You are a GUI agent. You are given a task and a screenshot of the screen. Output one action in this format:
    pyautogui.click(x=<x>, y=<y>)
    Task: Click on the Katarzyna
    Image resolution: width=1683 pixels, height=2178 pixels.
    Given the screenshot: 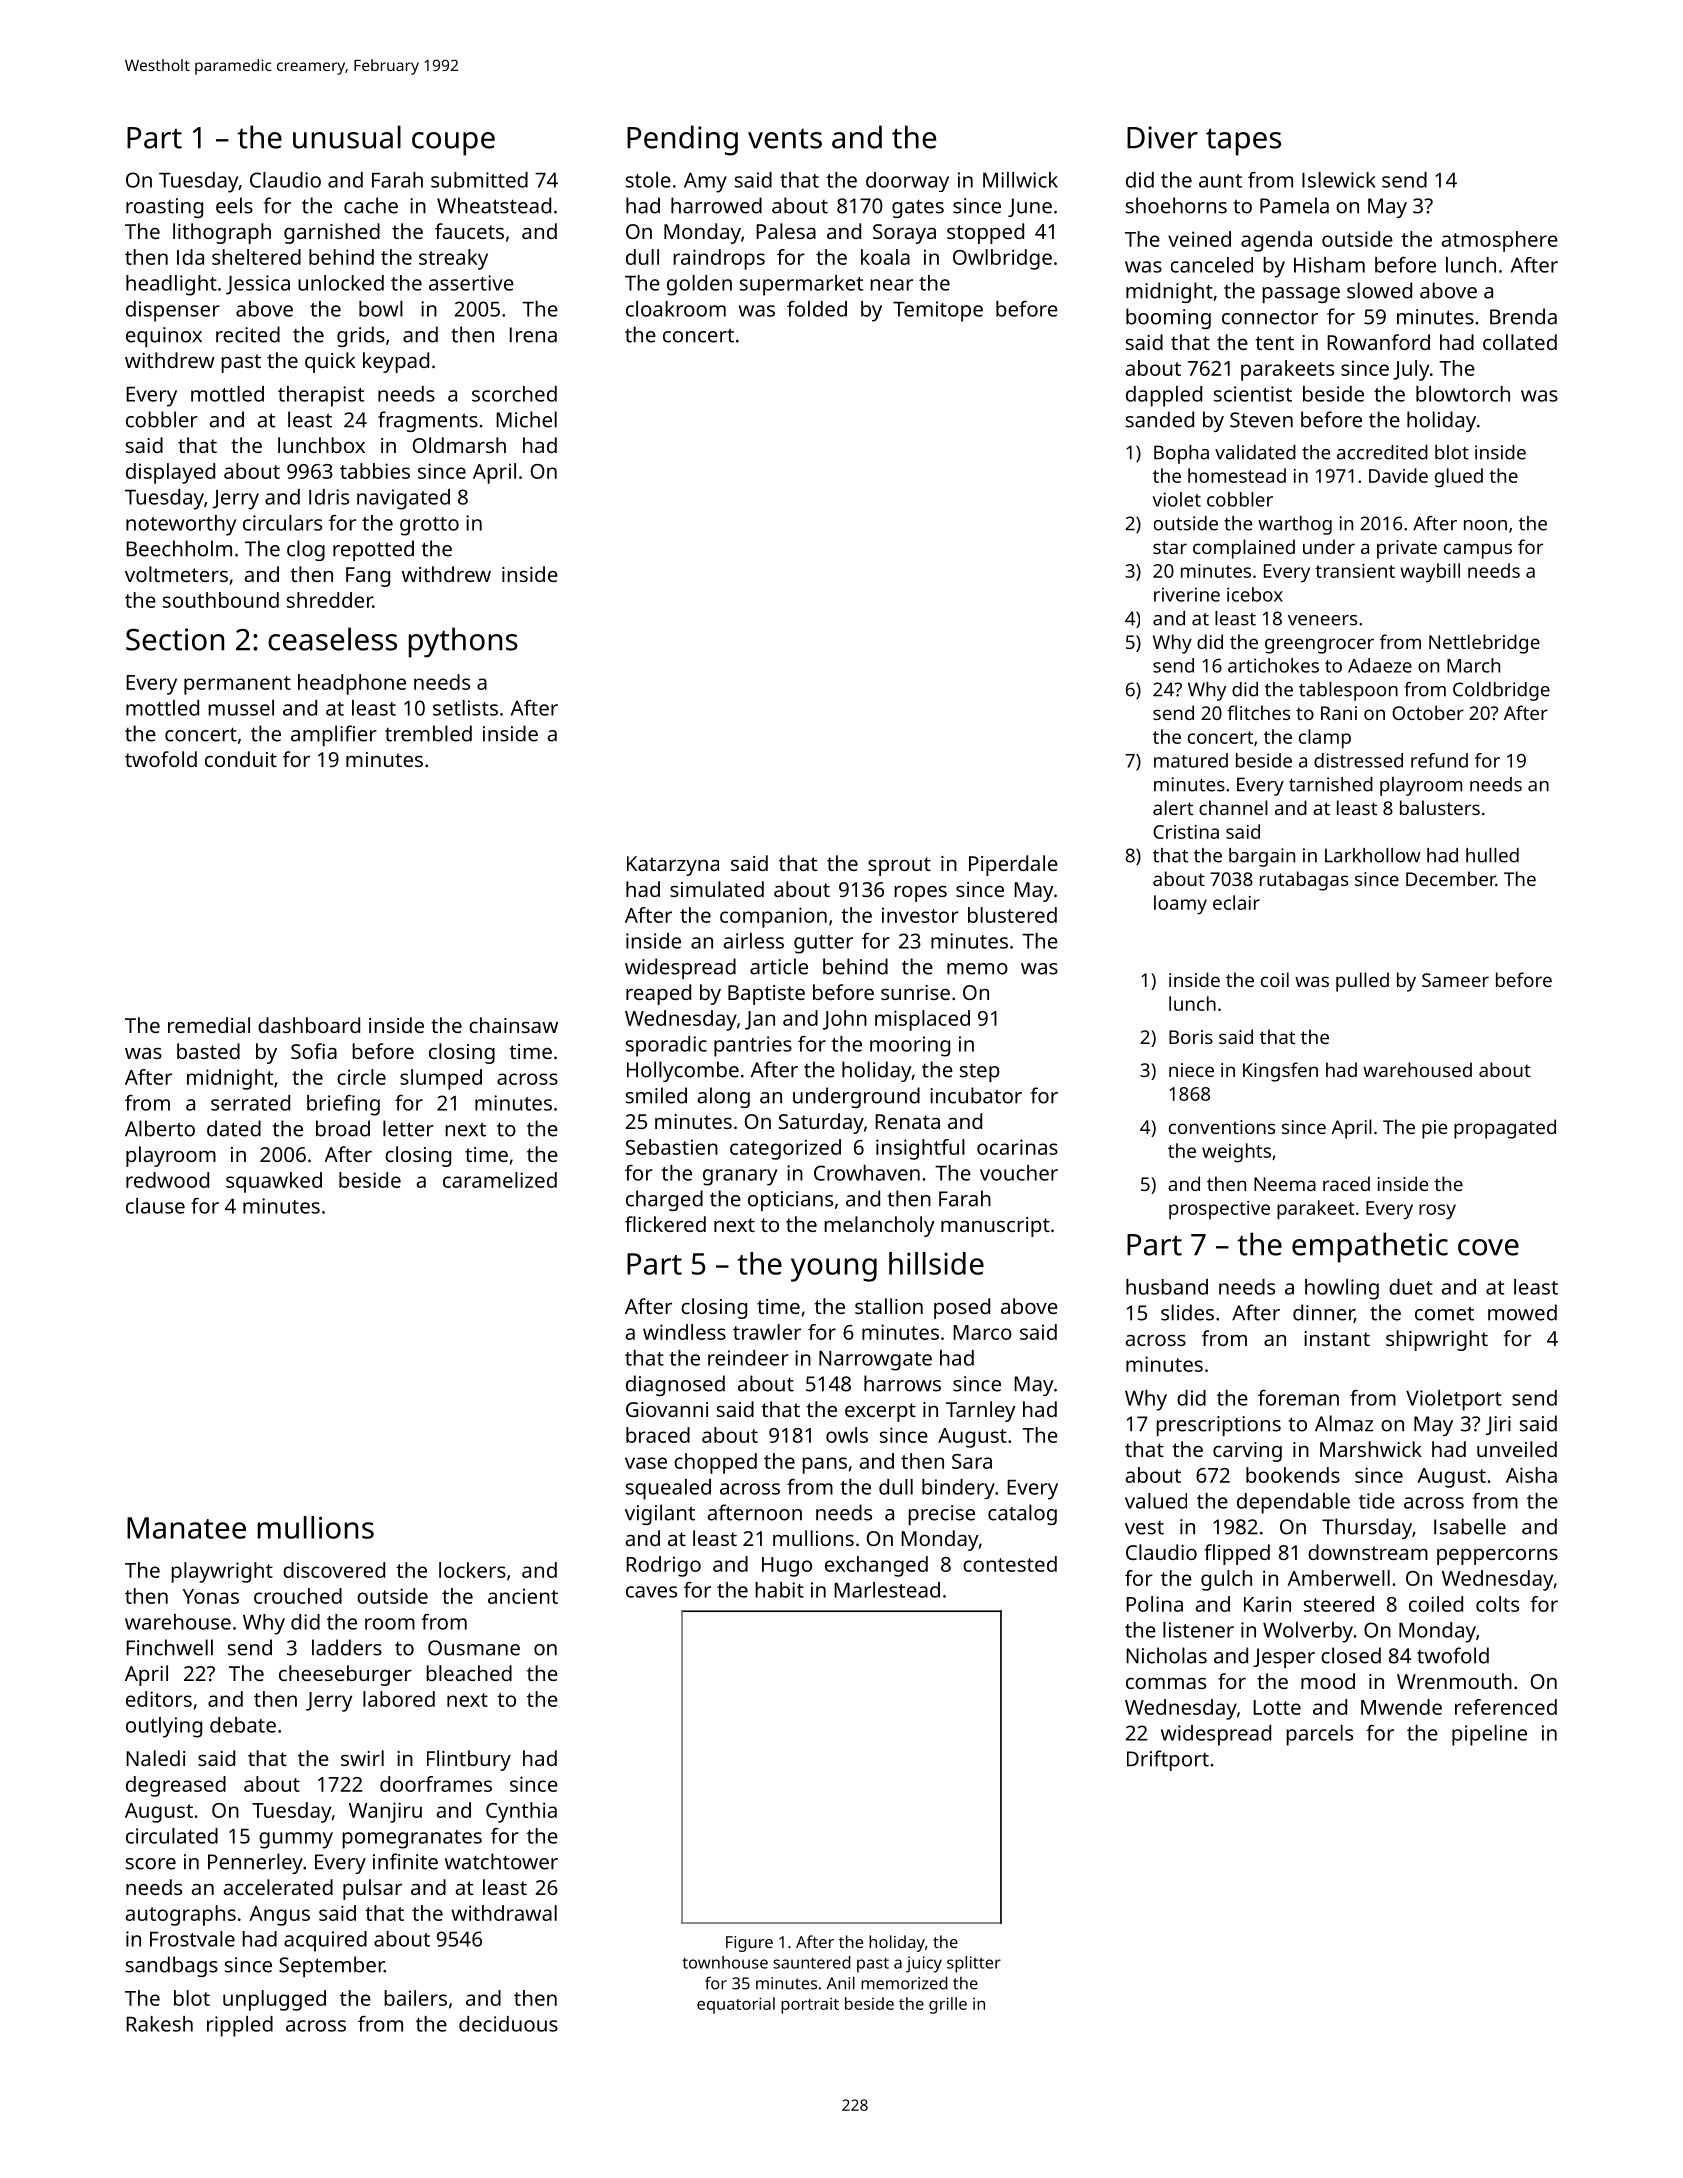 What is the action you would take?
    pyautogui.click(x=673, y=866)
